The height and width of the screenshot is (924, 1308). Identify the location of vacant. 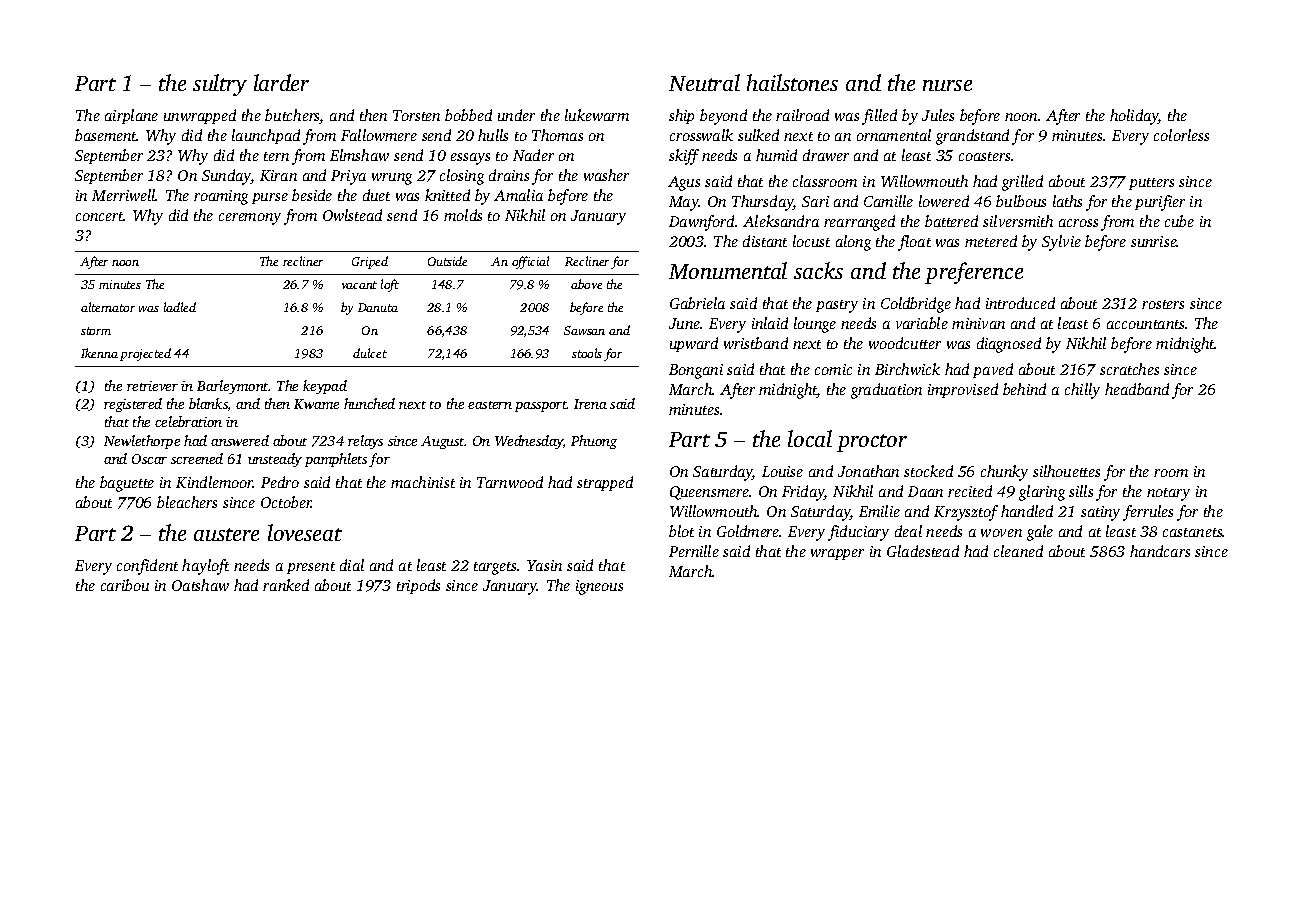
(359, 285).
